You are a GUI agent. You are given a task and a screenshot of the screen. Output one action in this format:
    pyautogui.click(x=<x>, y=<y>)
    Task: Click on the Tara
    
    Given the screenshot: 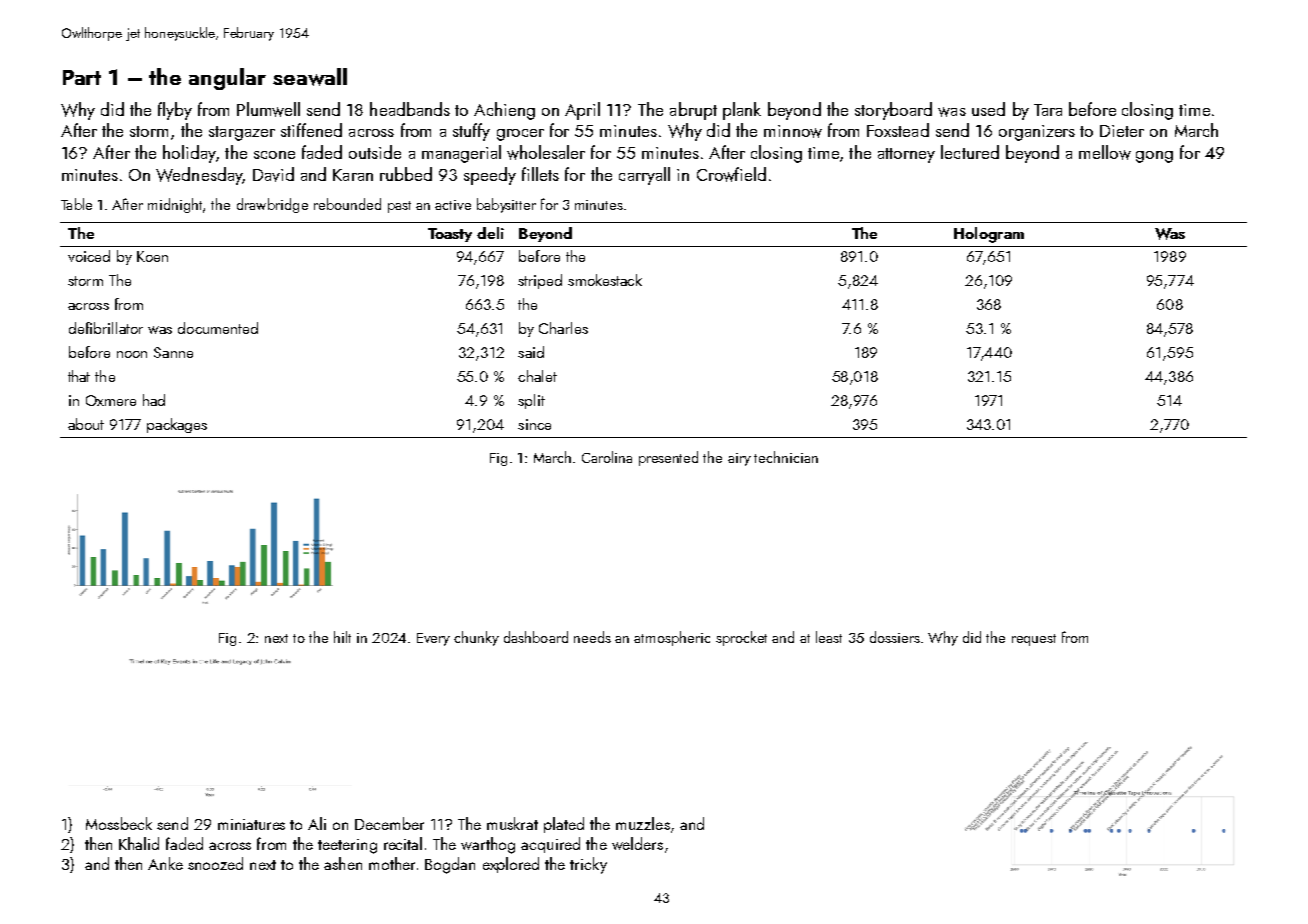 What is the action you would take?
    pyautogui.click(x=1048, y=110)
